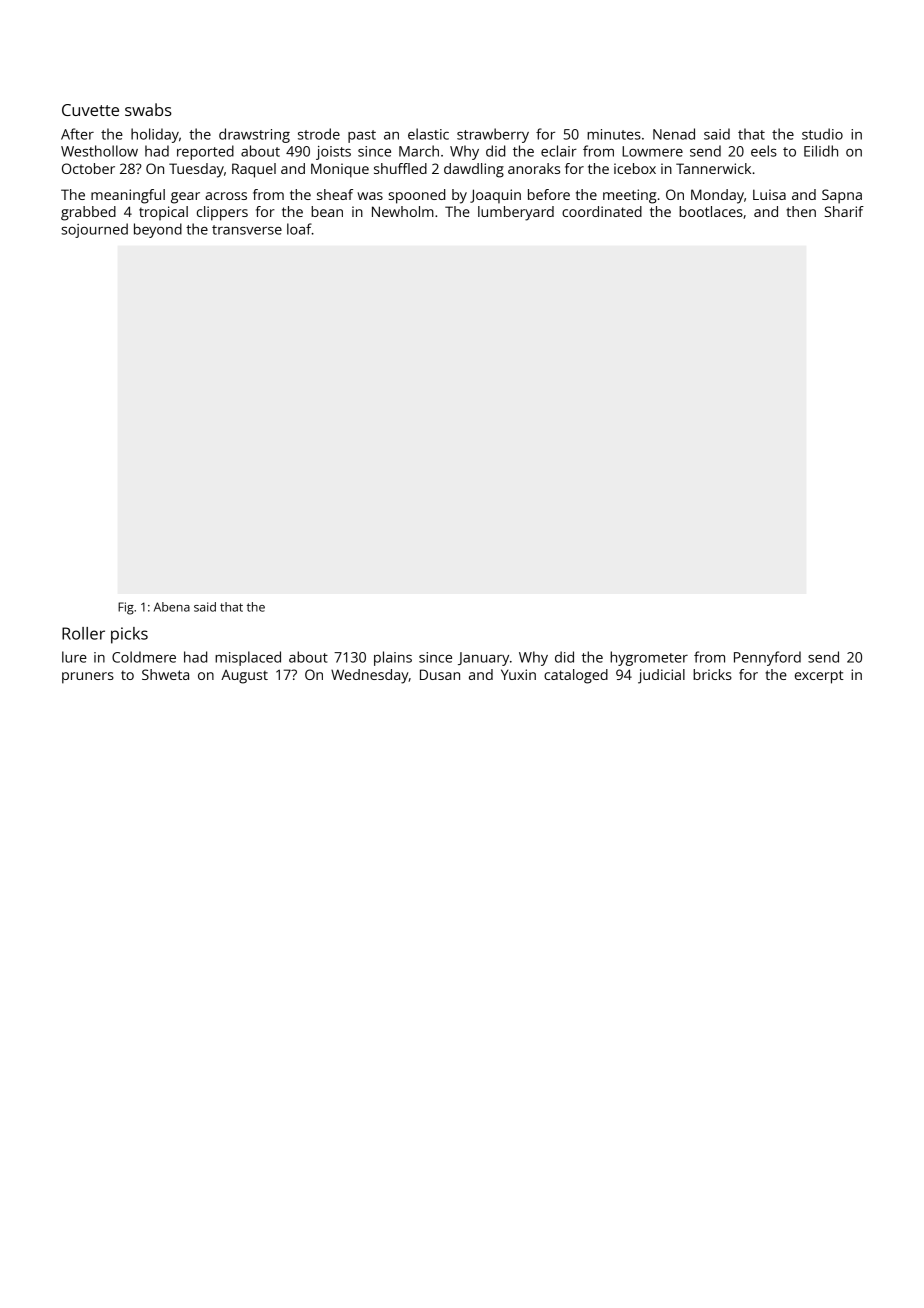 The image size is (924, 1308). What do you see at coordinates (148, 109) in the page?
I see `swabs` at bounding box center [148, 109].
